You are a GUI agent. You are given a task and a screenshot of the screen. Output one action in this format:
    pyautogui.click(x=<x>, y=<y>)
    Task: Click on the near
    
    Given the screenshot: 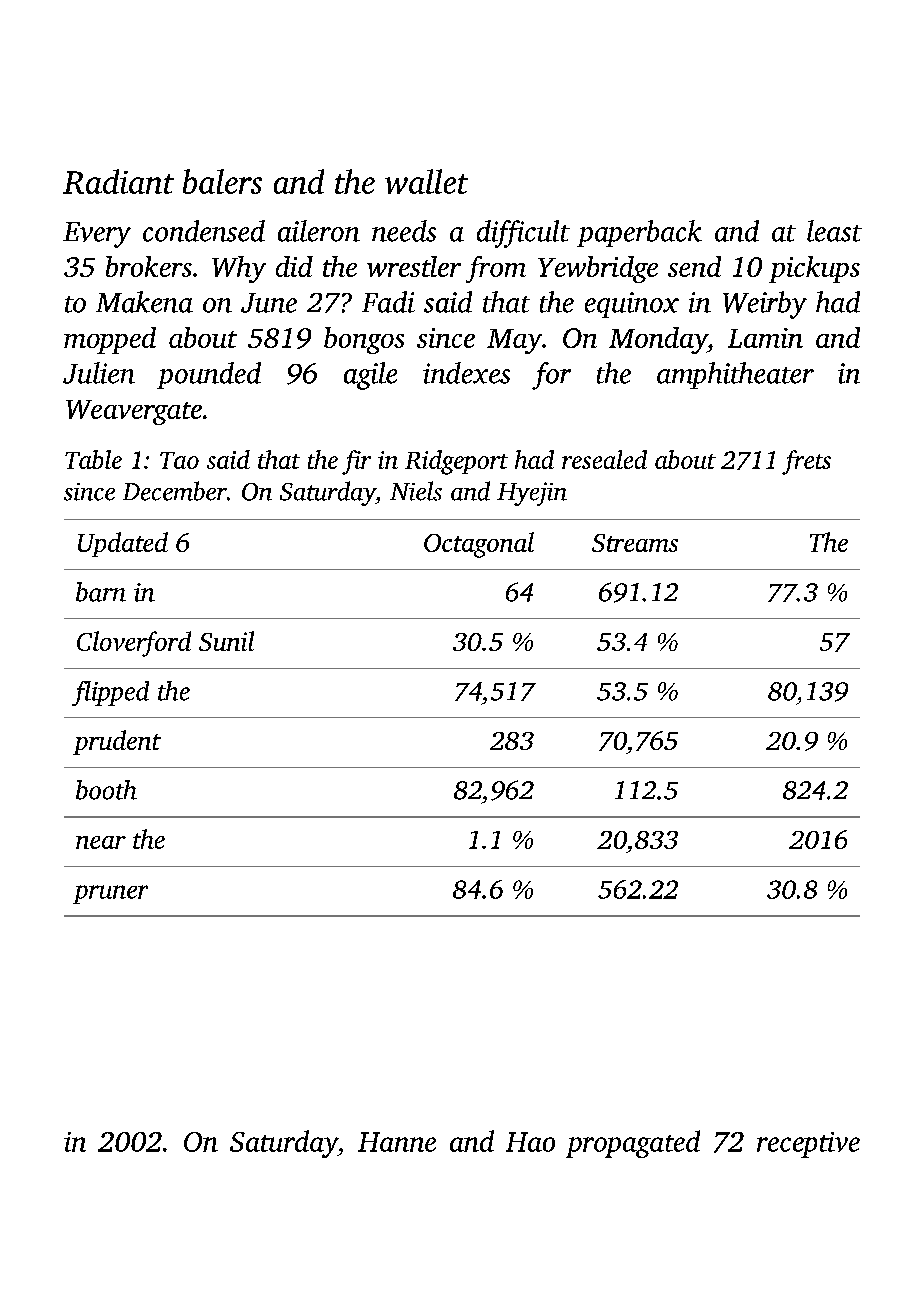 What is the action you would take?
    pyautogui.click(x=101, y=842)
